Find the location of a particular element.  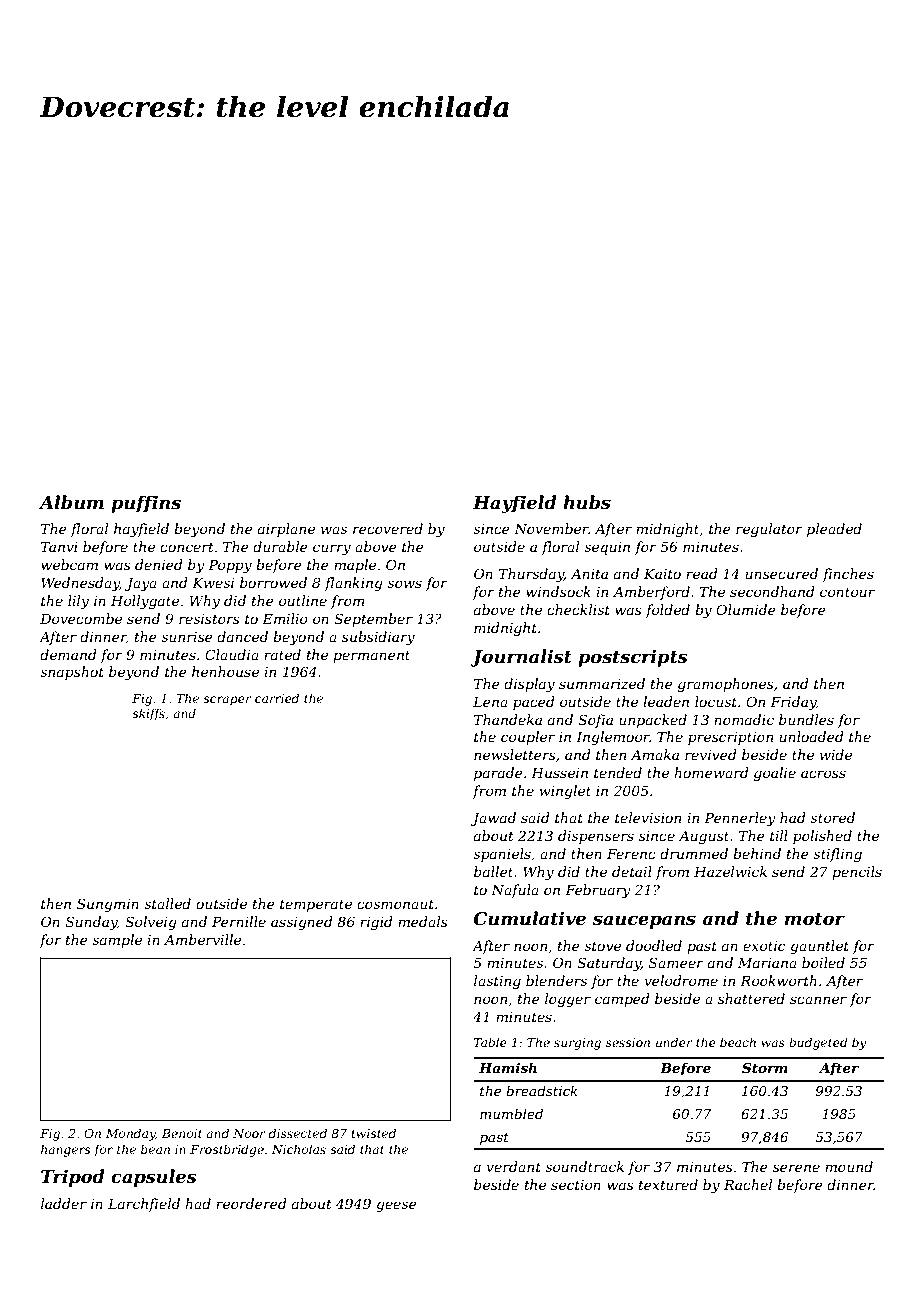

stalled is located at coordinates (167, 903).
